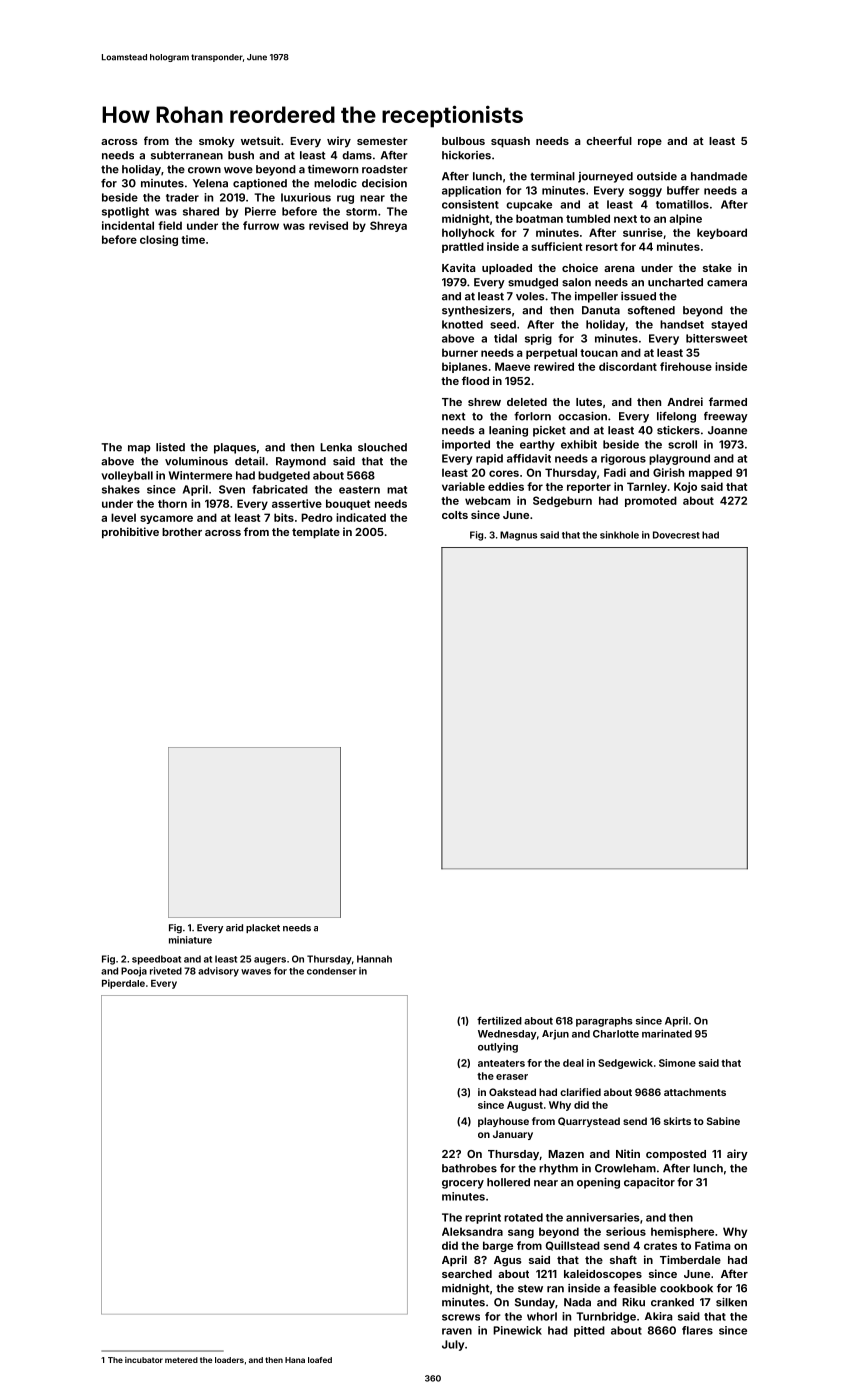 Image resolution: width=849 pixels, height=1400 pixels. I want to click on smoky, so click(217, 142).
